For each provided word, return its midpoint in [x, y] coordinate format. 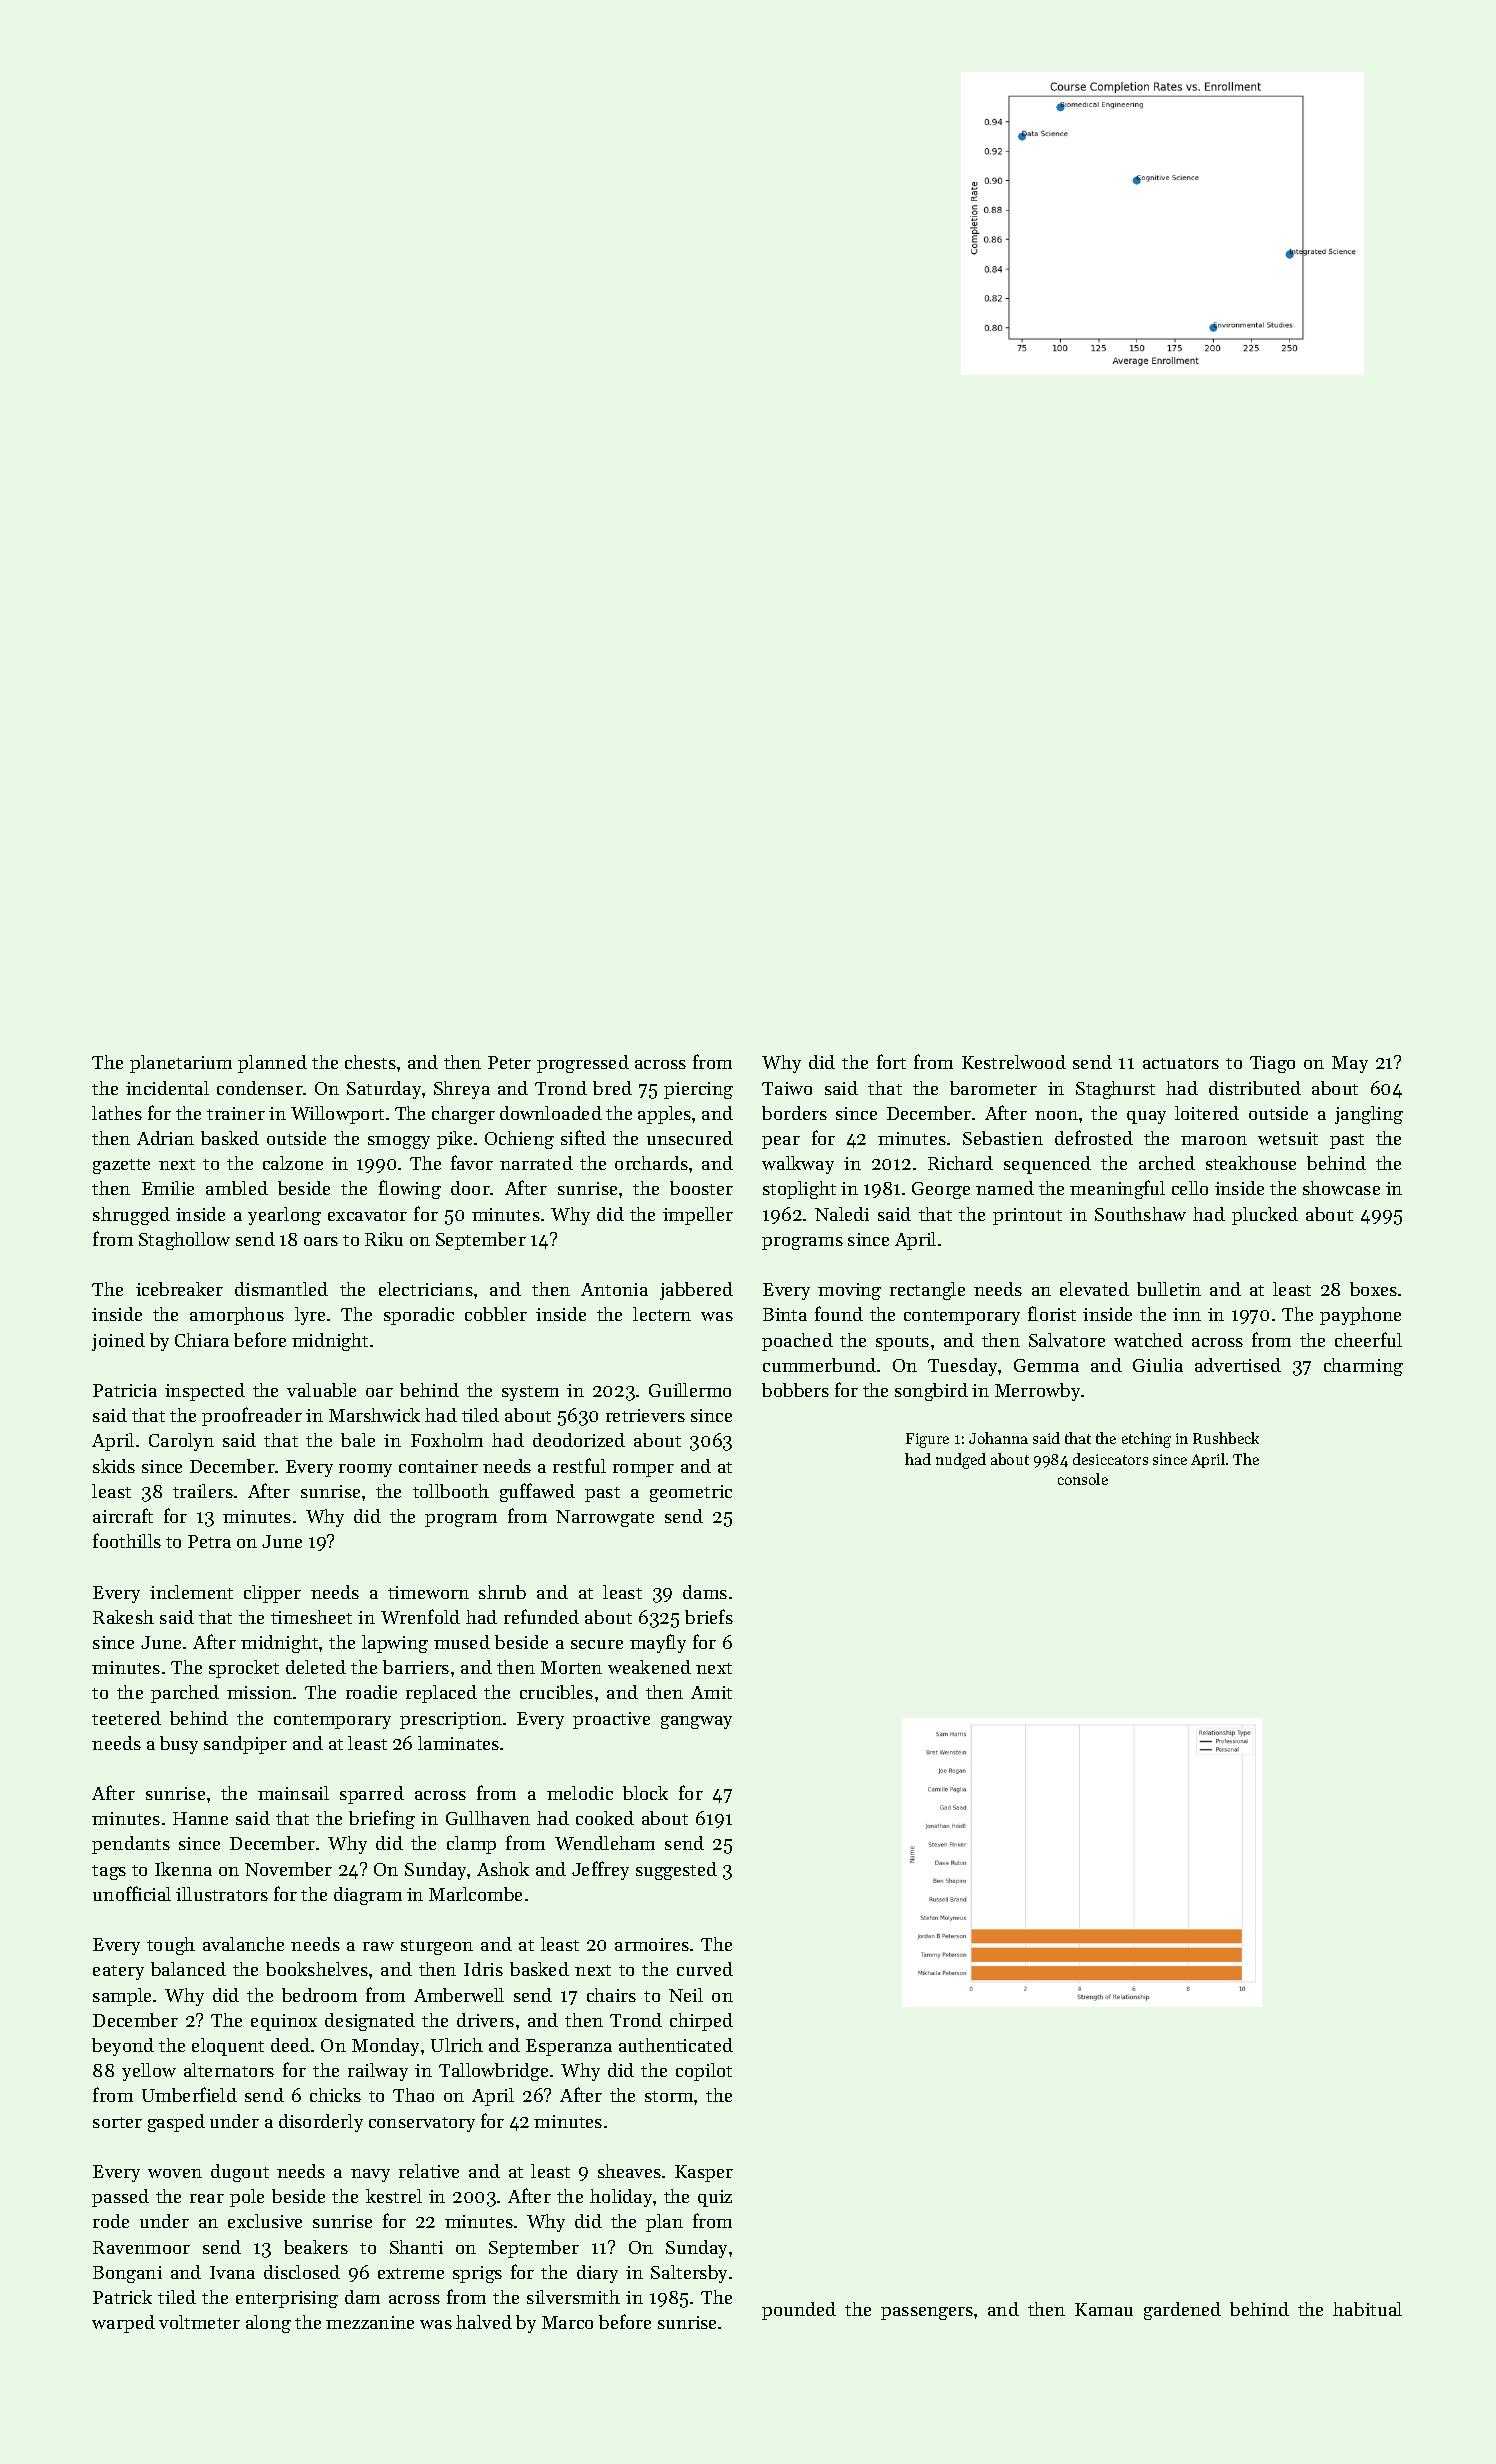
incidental [167, 1088]
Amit [711, 1692]
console [1083, 1479]
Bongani [127, 2274]
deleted [316, 1667]
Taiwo [787, 1088]
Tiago [1272, 1064]
